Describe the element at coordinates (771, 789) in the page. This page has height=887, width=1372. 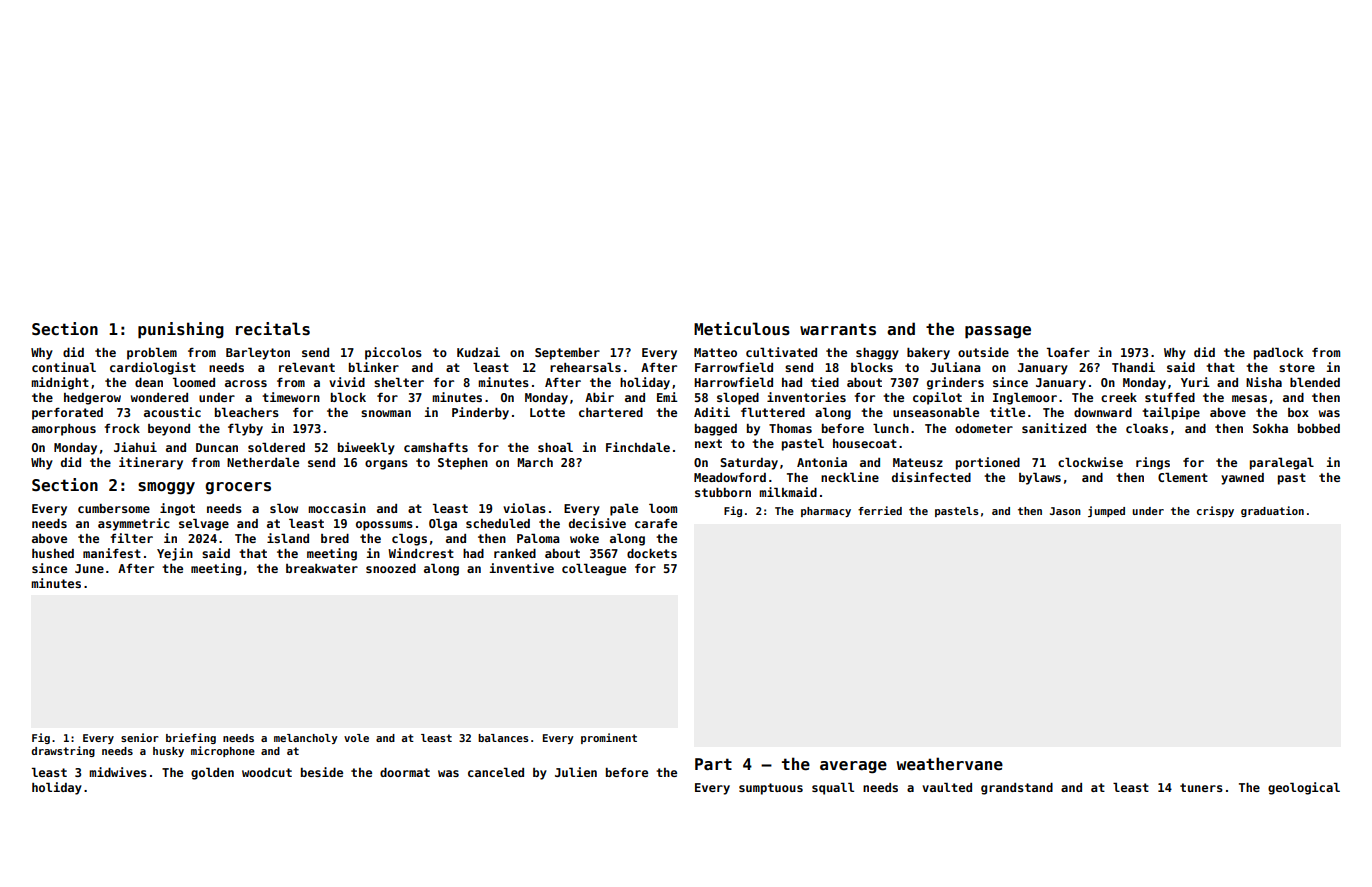
I see `sumptuous` at that location.
